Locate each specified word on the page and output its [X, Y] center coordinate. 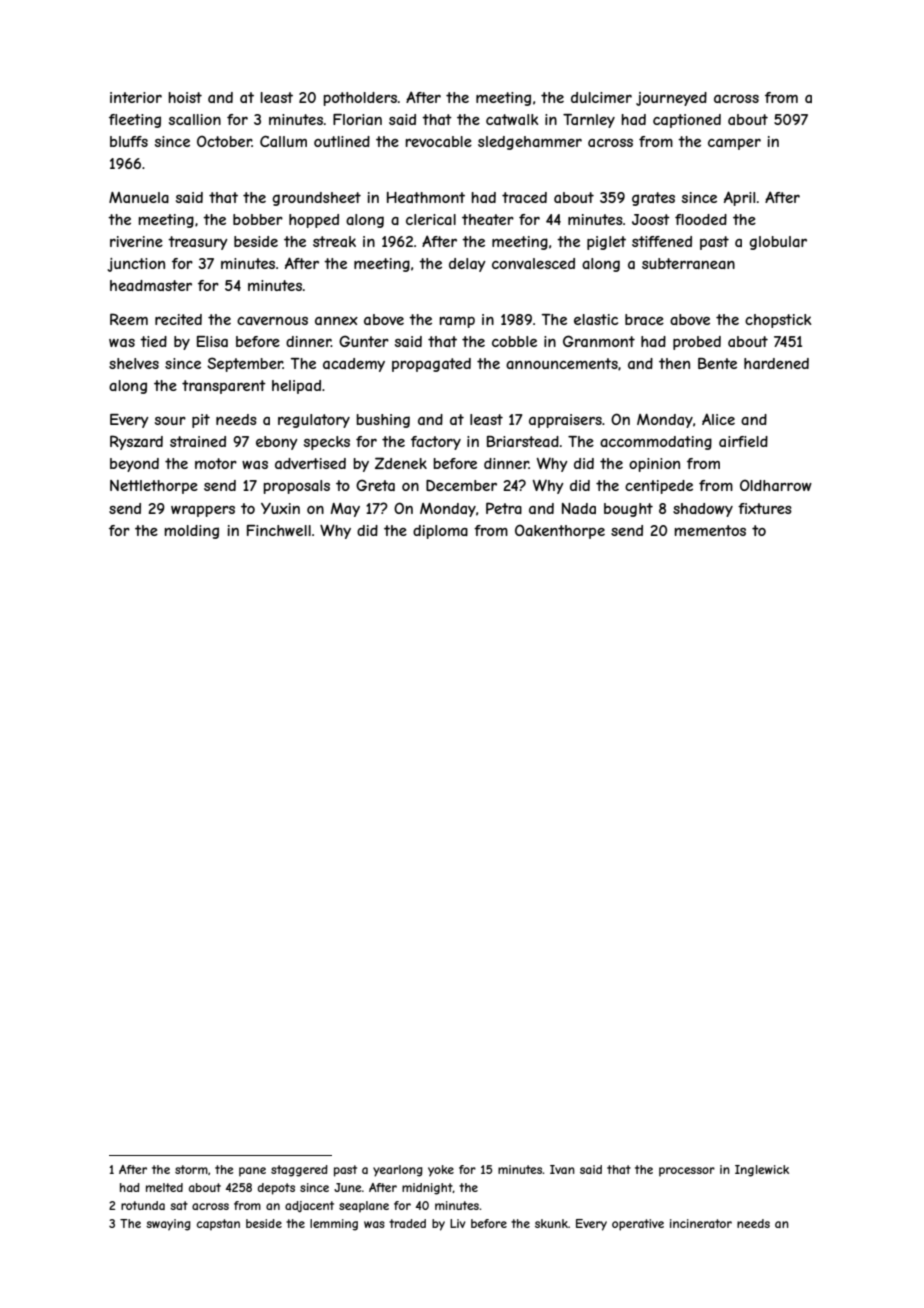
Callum [283, 141]
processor [687, 1172]
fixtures [765, 508]
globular [778, 243]
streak [334, 241]
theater [488, 219]
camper [734, 144]
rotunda [143, 1205]
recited [178, 319]
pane [252, 1172]
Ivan [562, 1169]
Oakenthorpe [560, 531]
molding [191, 532]
